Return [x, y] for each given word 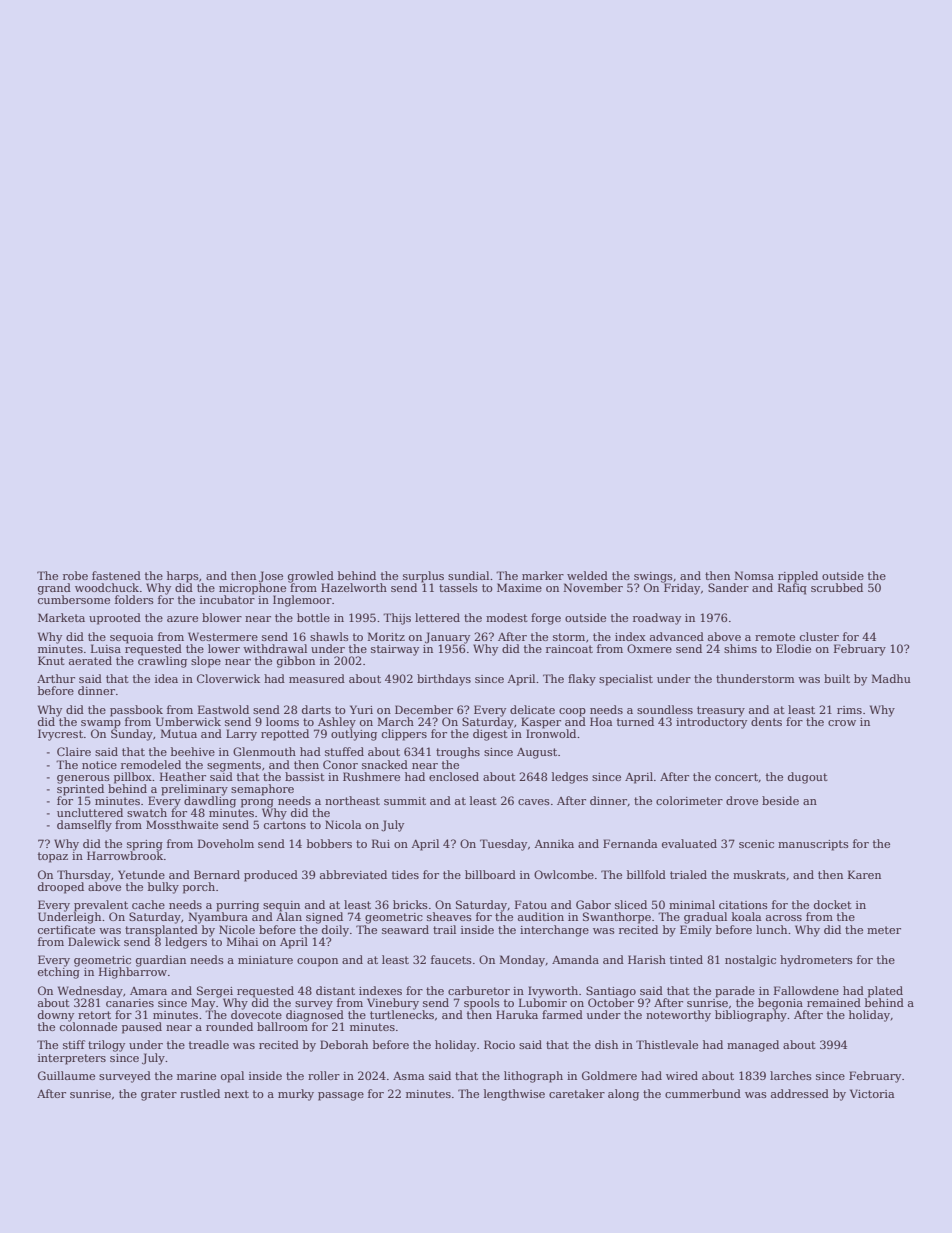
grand [54, 589]
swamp [101, 724]
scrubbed [837, 587]
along [623, 1095]
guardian [161, 961]
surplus [423, 577]
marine [196, 1076]
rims [849, 710]
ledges [570, 778]
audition [541, 916]
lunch [771, 929]
